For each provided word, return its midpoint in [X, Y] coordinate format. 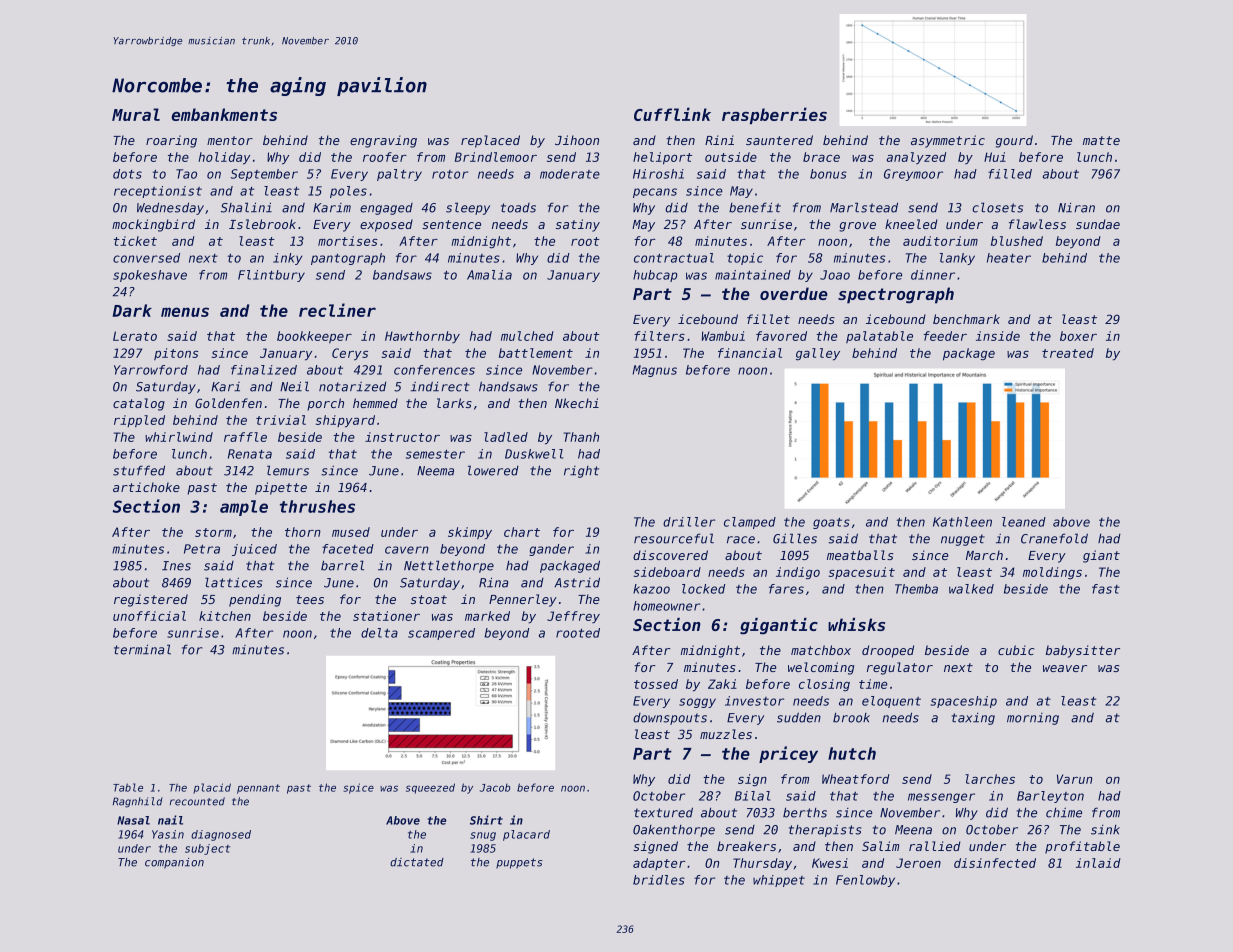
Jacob [495, 788]
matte [1101, 140]
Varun [1074, 779]
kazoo [651, 589]
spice [358, 788]
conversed [146, 258]
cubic [1016, 650]
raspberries [774, 115]
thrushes [317, 506]
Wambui [723, 336]
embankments [224, 114]
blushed [1017, 241]
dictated [417, 862]
